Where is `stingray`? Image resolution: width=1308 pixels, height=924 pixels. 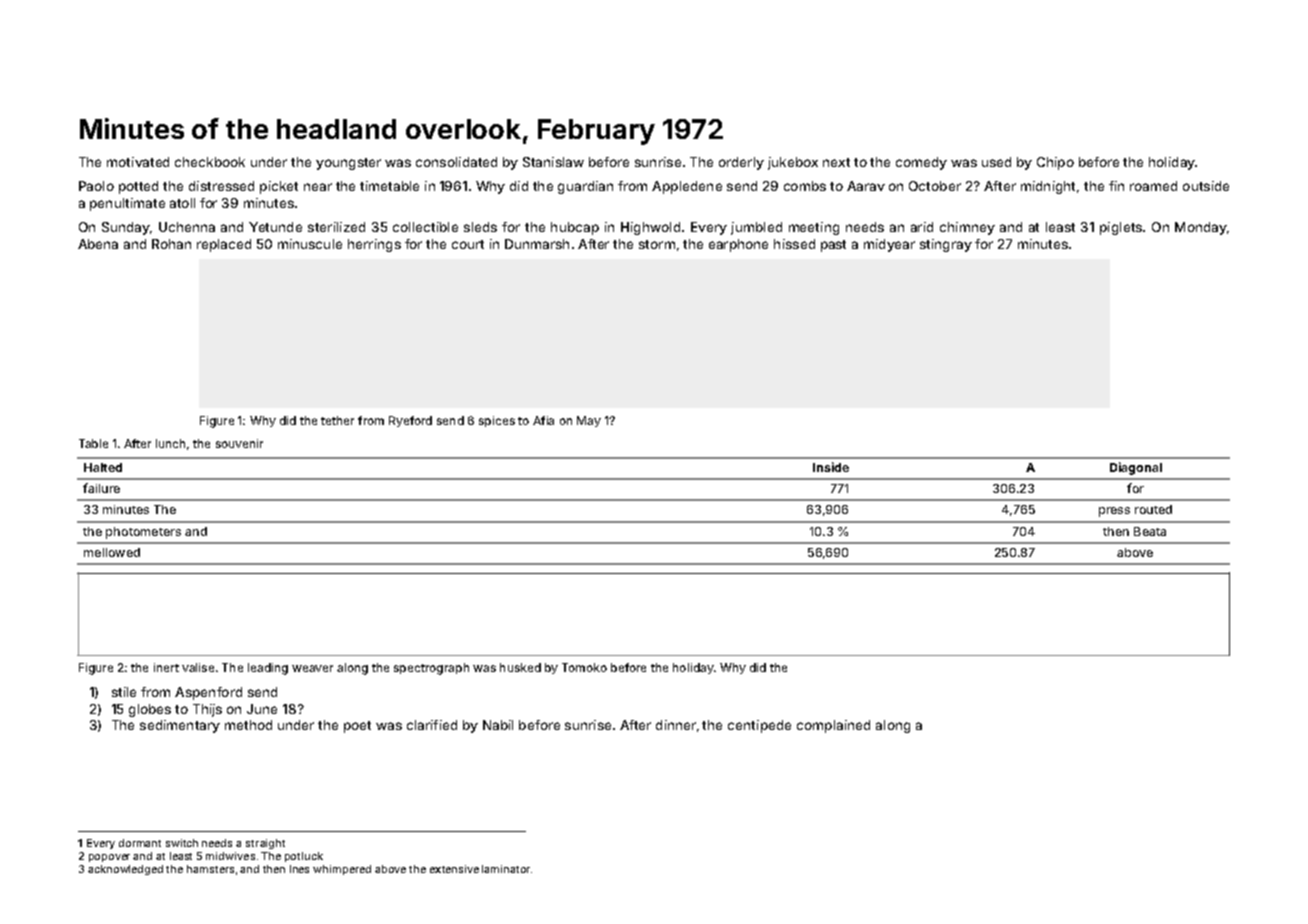 stingray is located at coordinates (946, 245).
